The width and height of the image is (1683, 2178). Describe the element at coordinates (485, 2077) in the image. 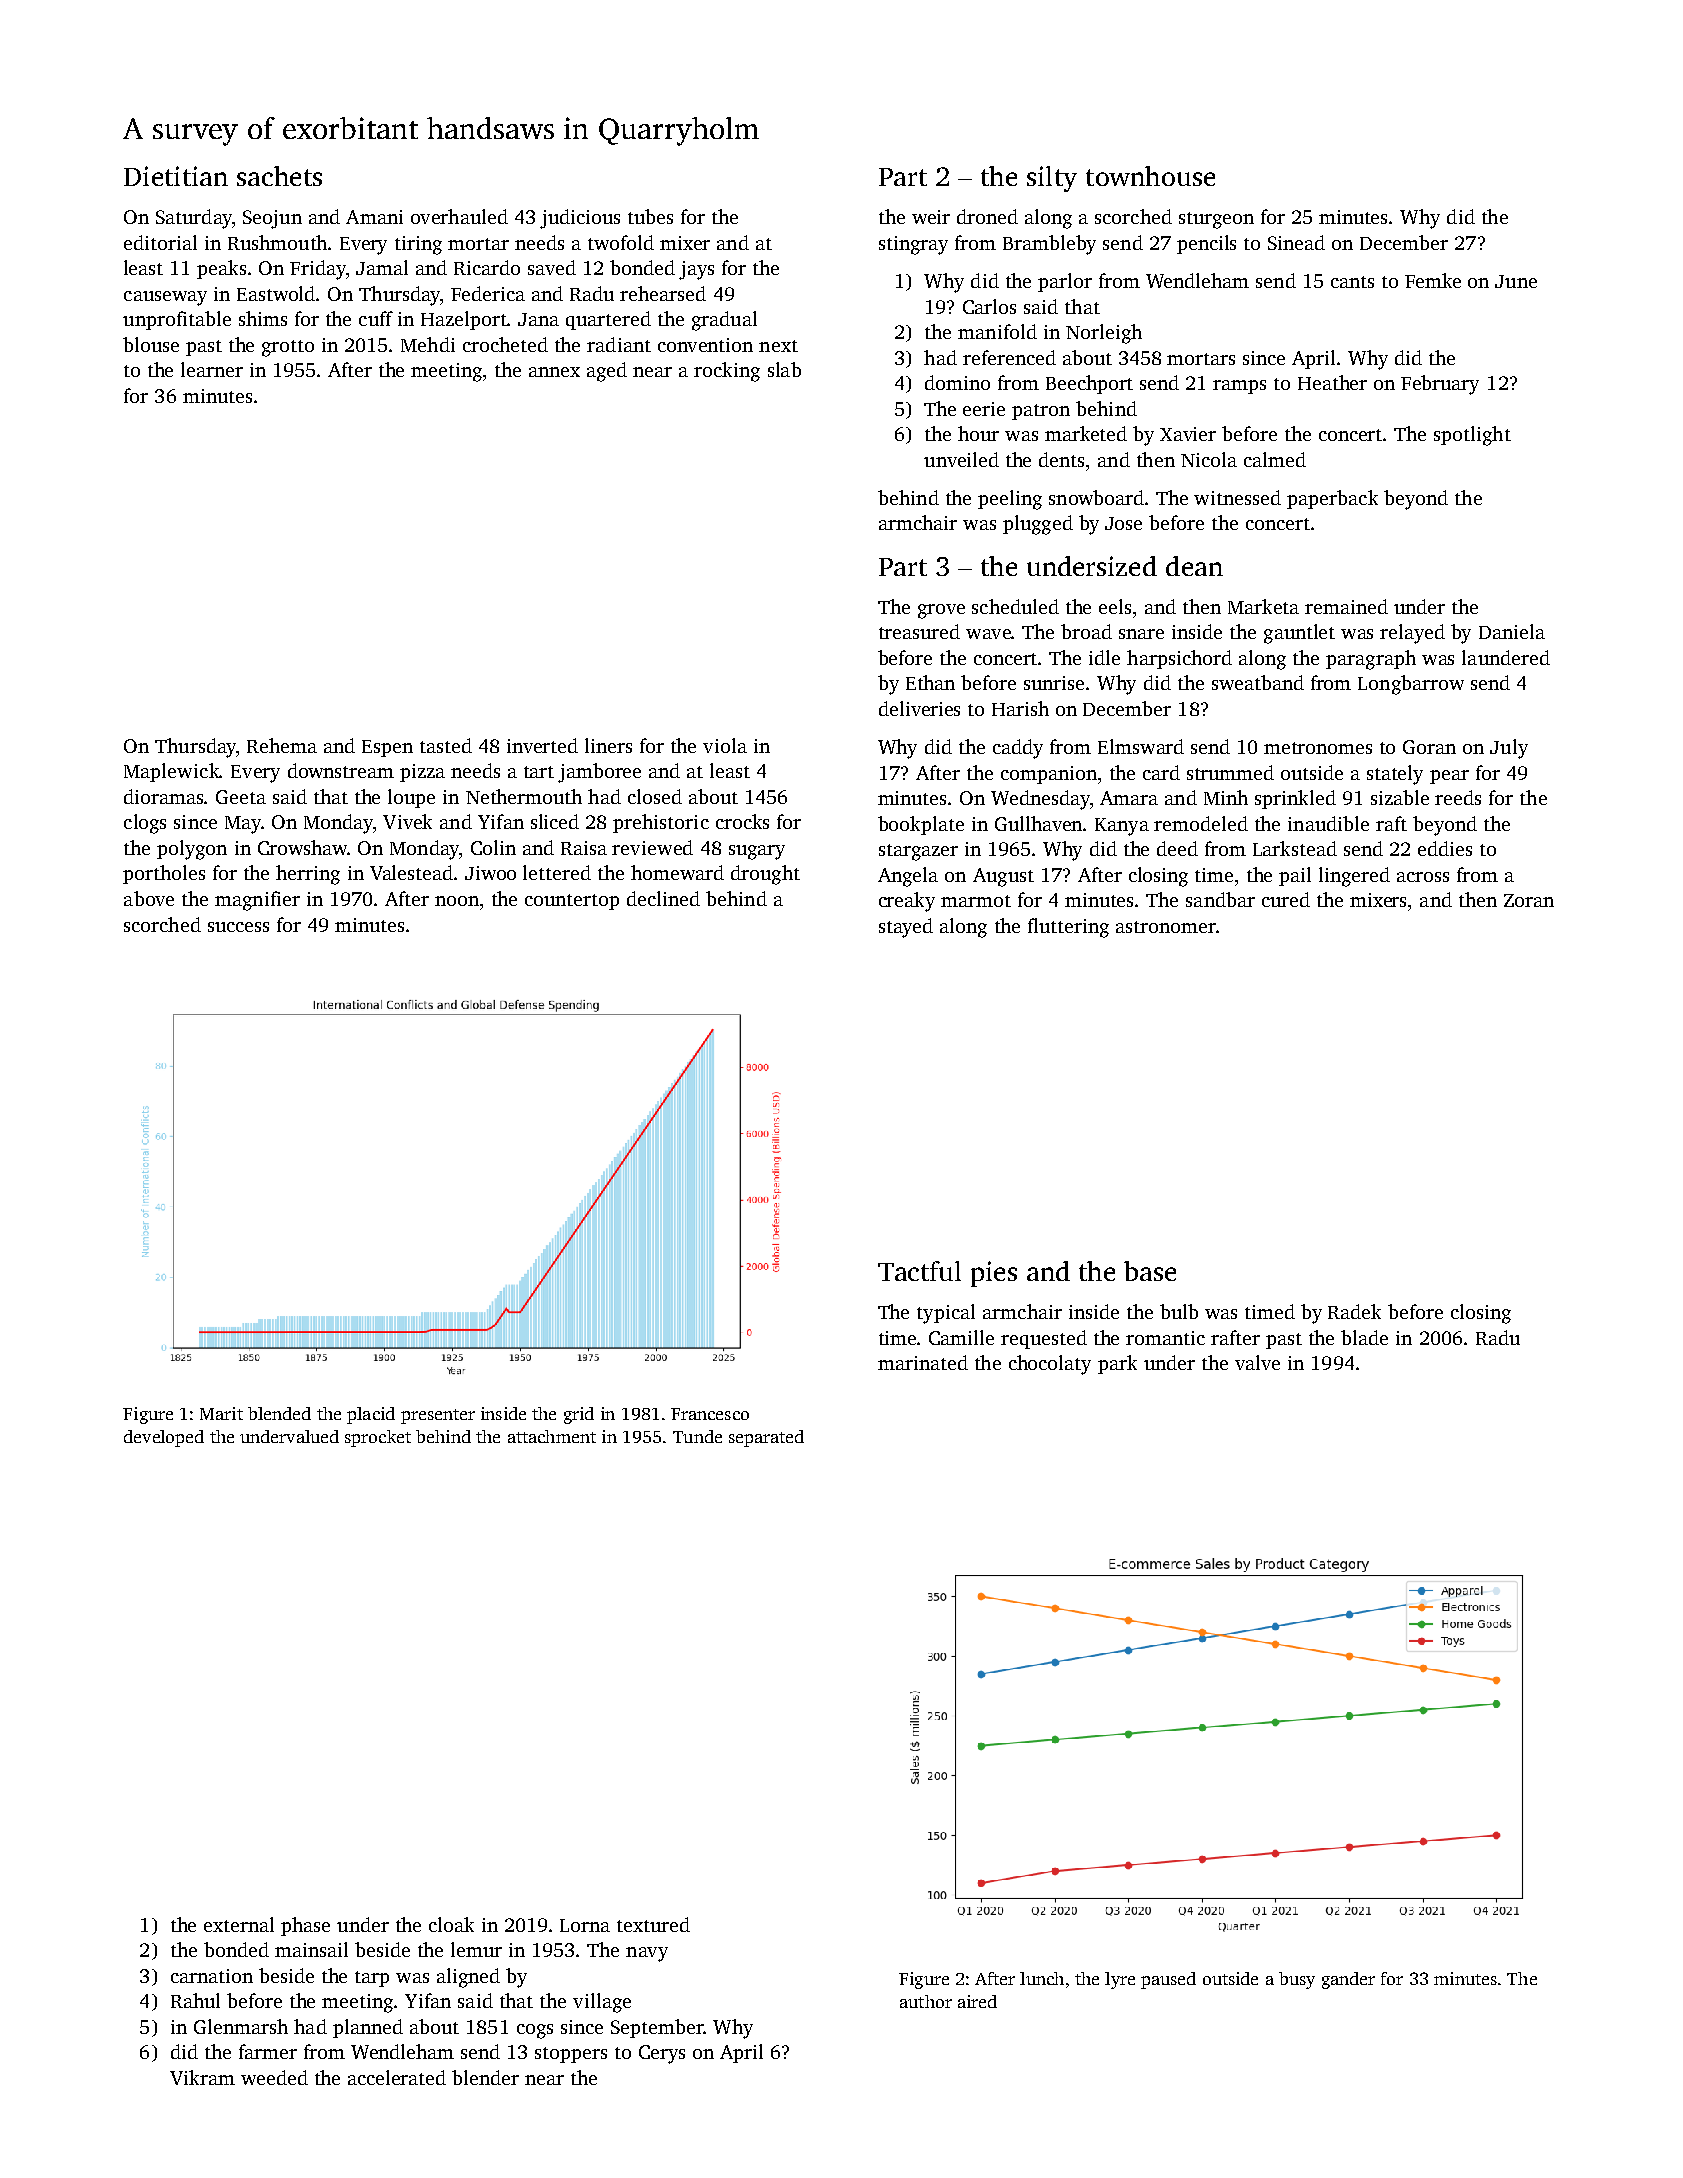

I see `blender` at that location.
